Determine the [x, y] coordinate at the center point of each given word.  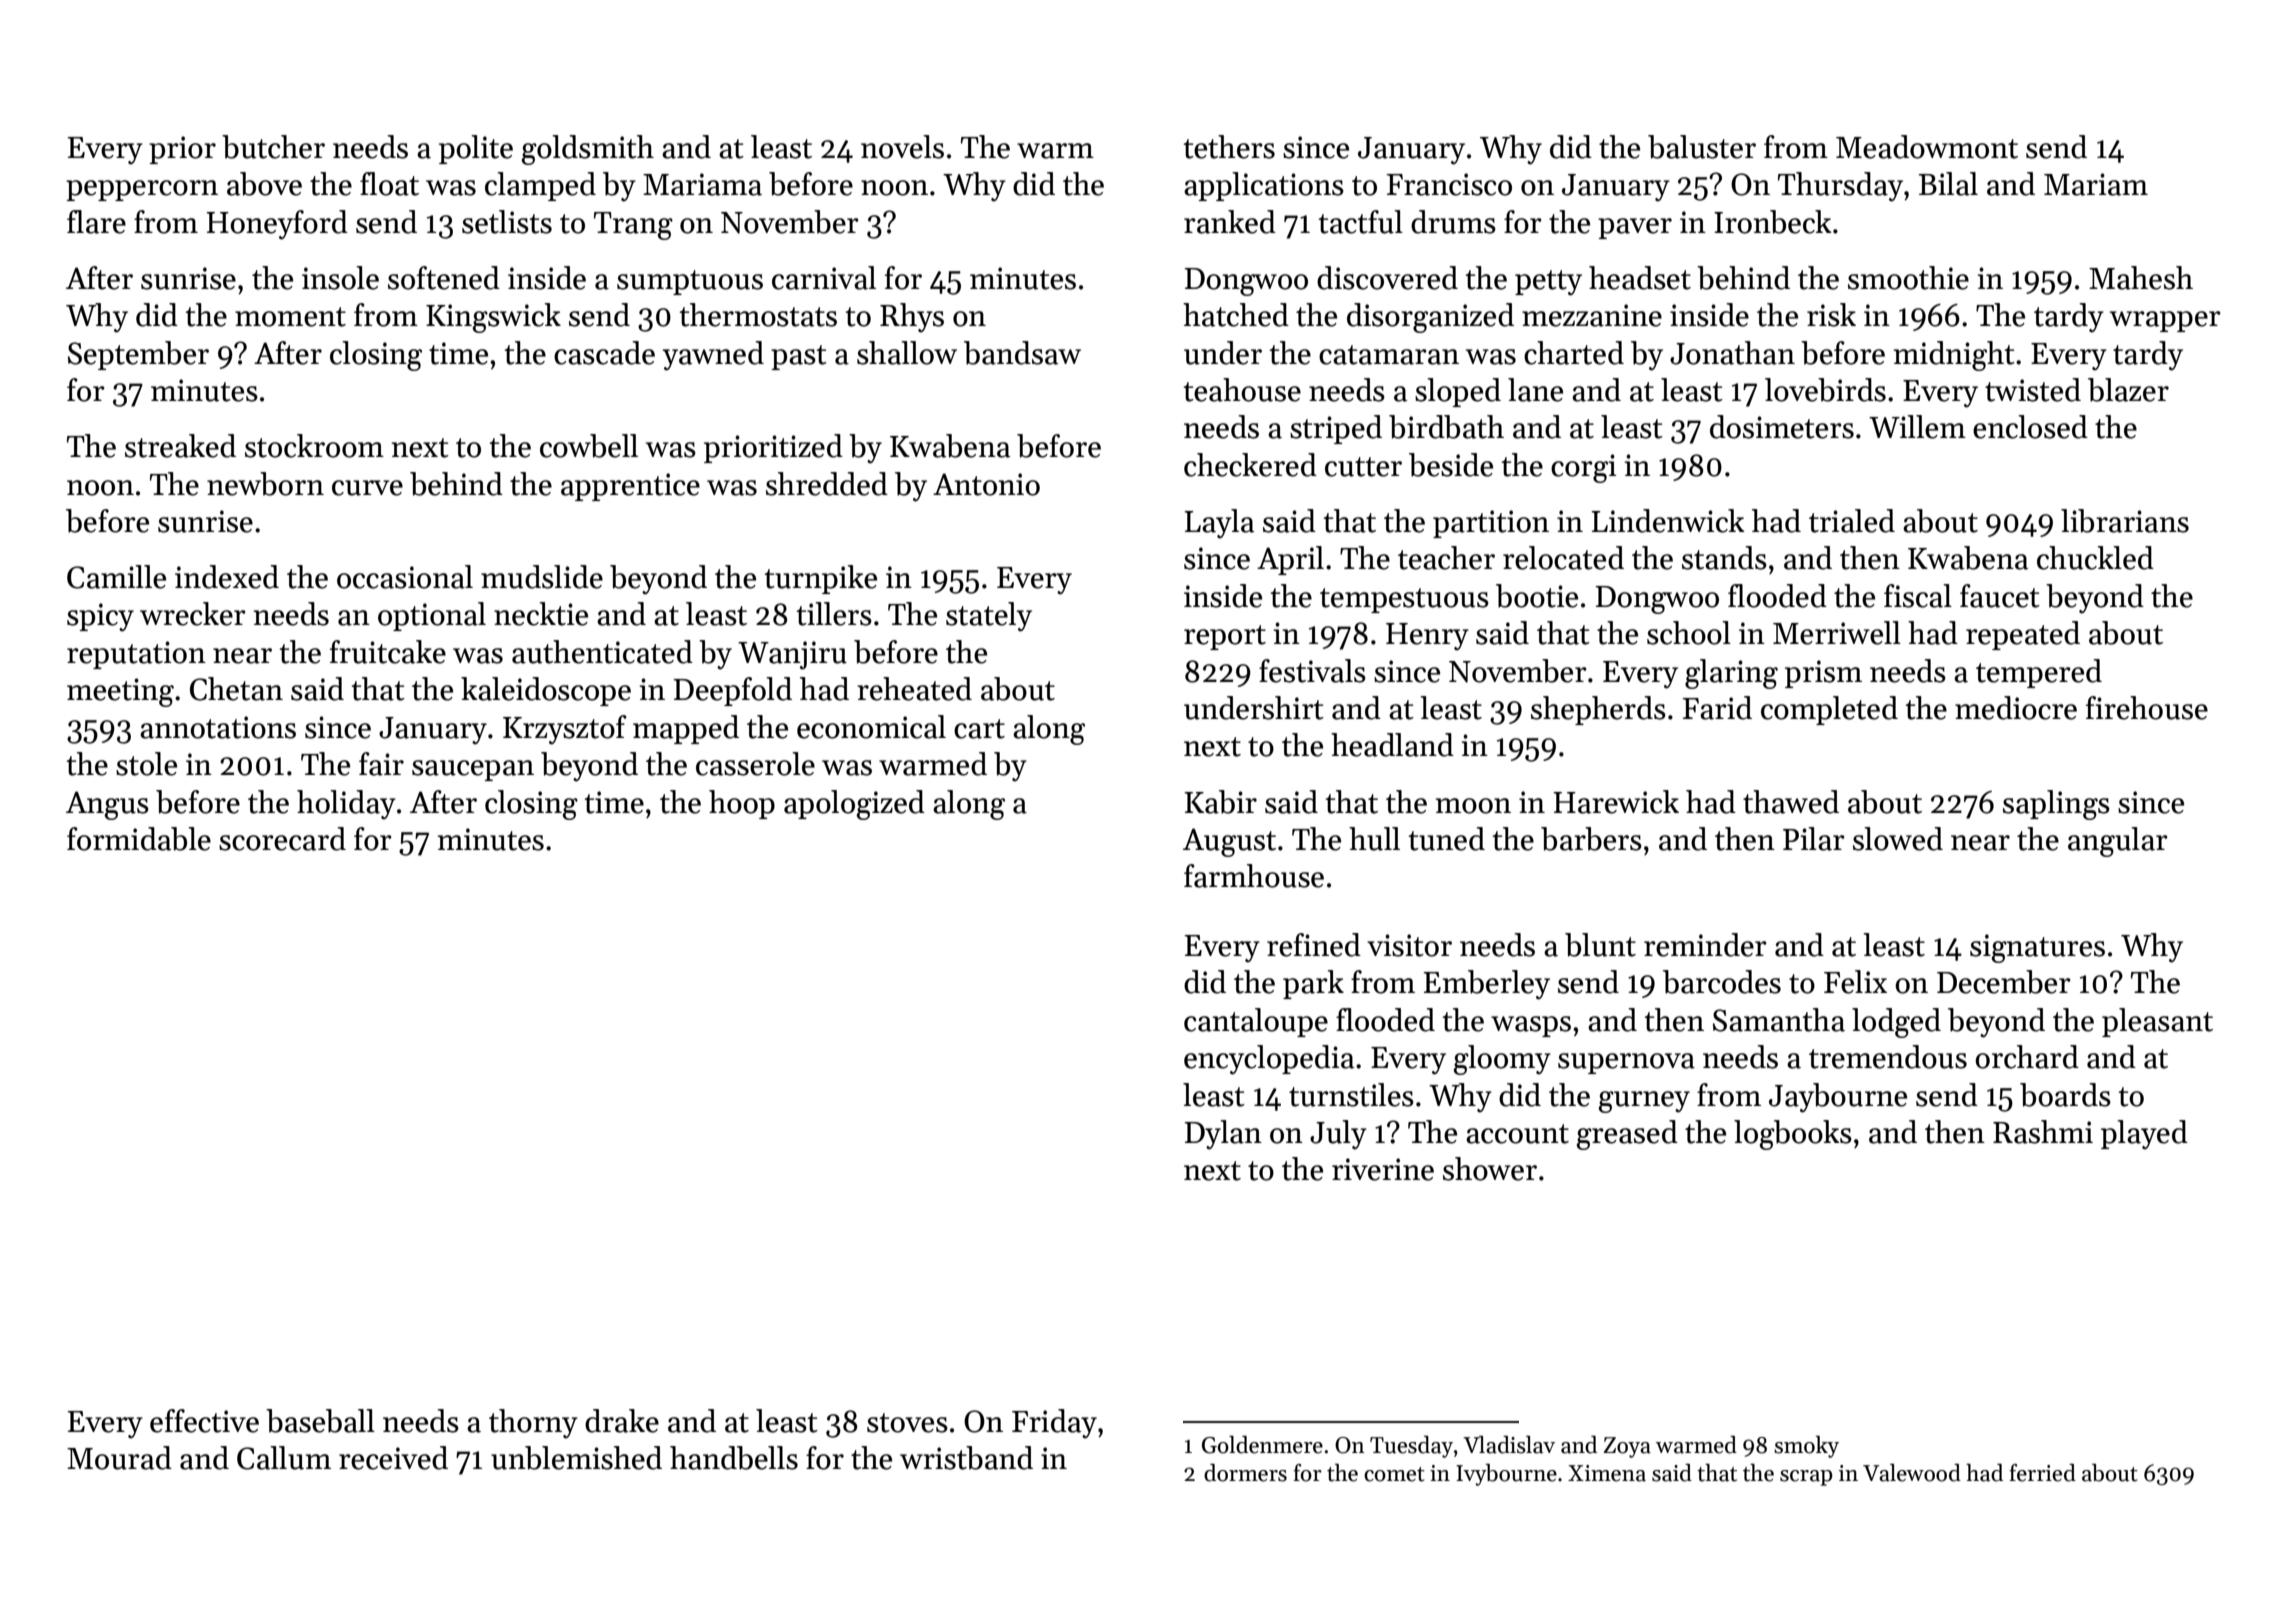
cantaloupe [1256, 1022]
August [1229, 842]
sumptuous [690, 282]
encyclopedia [1269, 1060]
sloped [1458, 392]
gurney [1644, 1102]
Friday [1054, 1424]
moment [290, 317]
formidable [139, 839]
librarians [2125, 521]
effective [204, 1421]
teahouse [1242, 390]
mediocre [2016, 708]
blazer [2128, 390]
